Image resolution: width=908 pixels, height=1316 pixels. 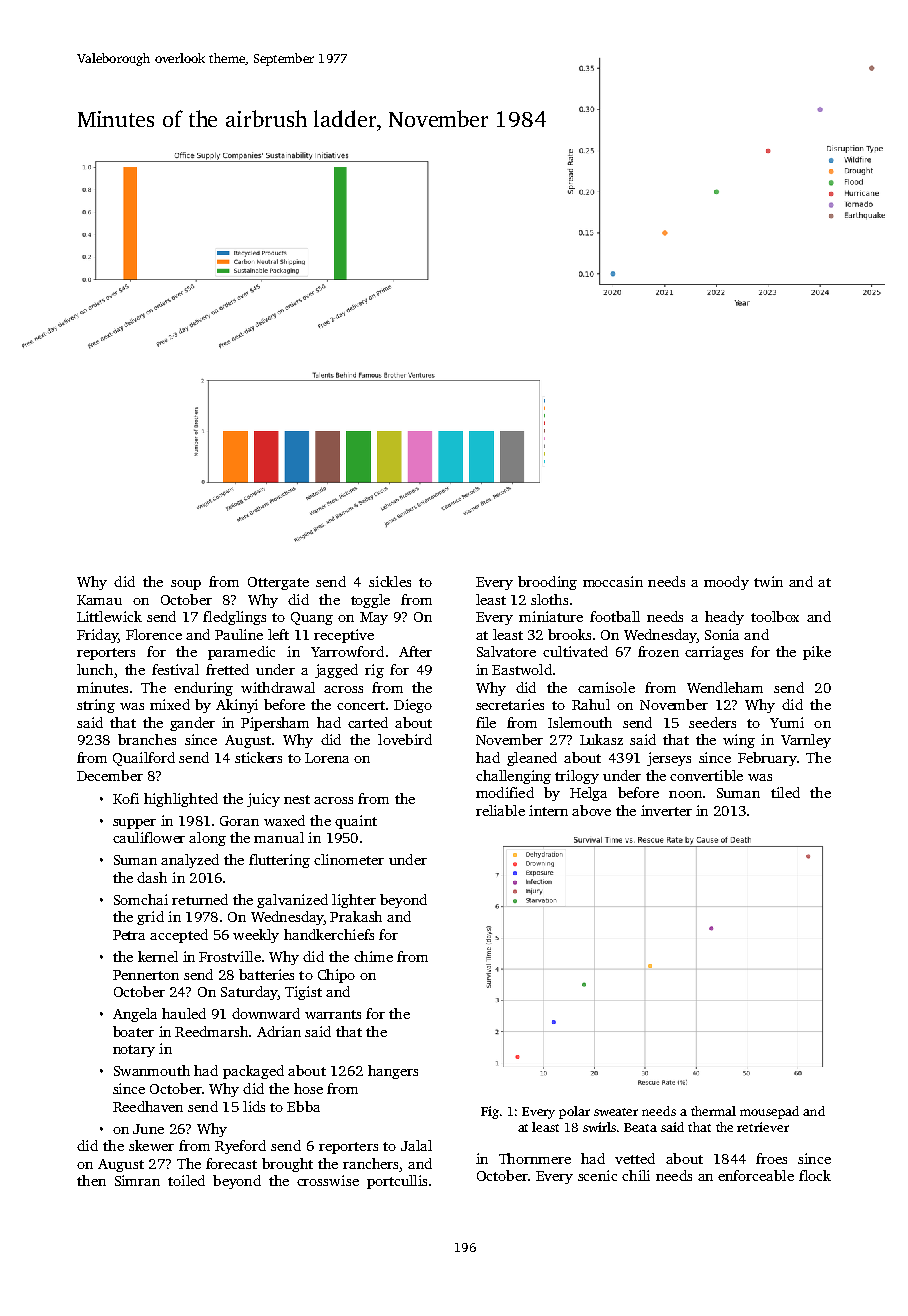 I want to click on twin, so click(x=768, y=581).
